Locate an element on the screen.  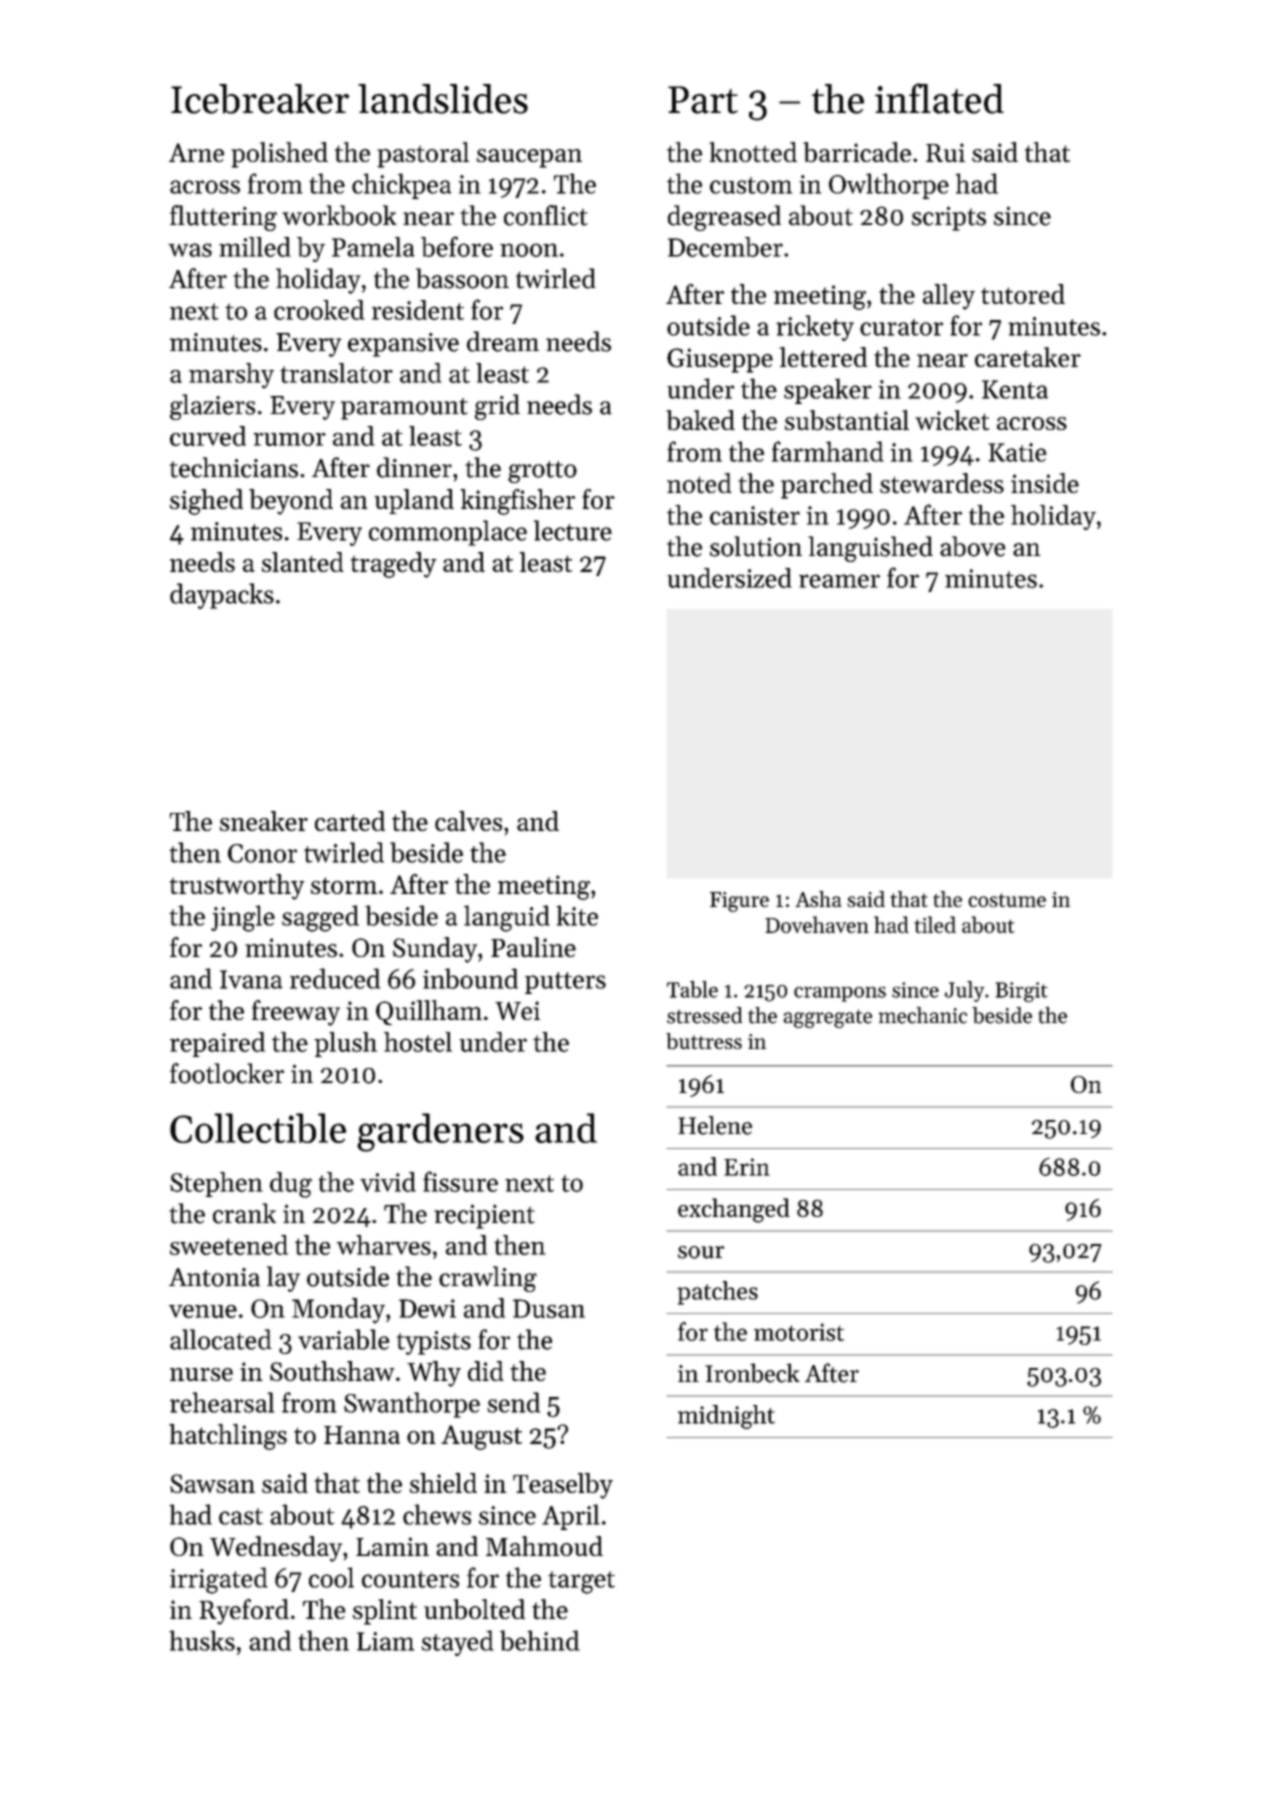
above is located at coordinates (972, 546).
